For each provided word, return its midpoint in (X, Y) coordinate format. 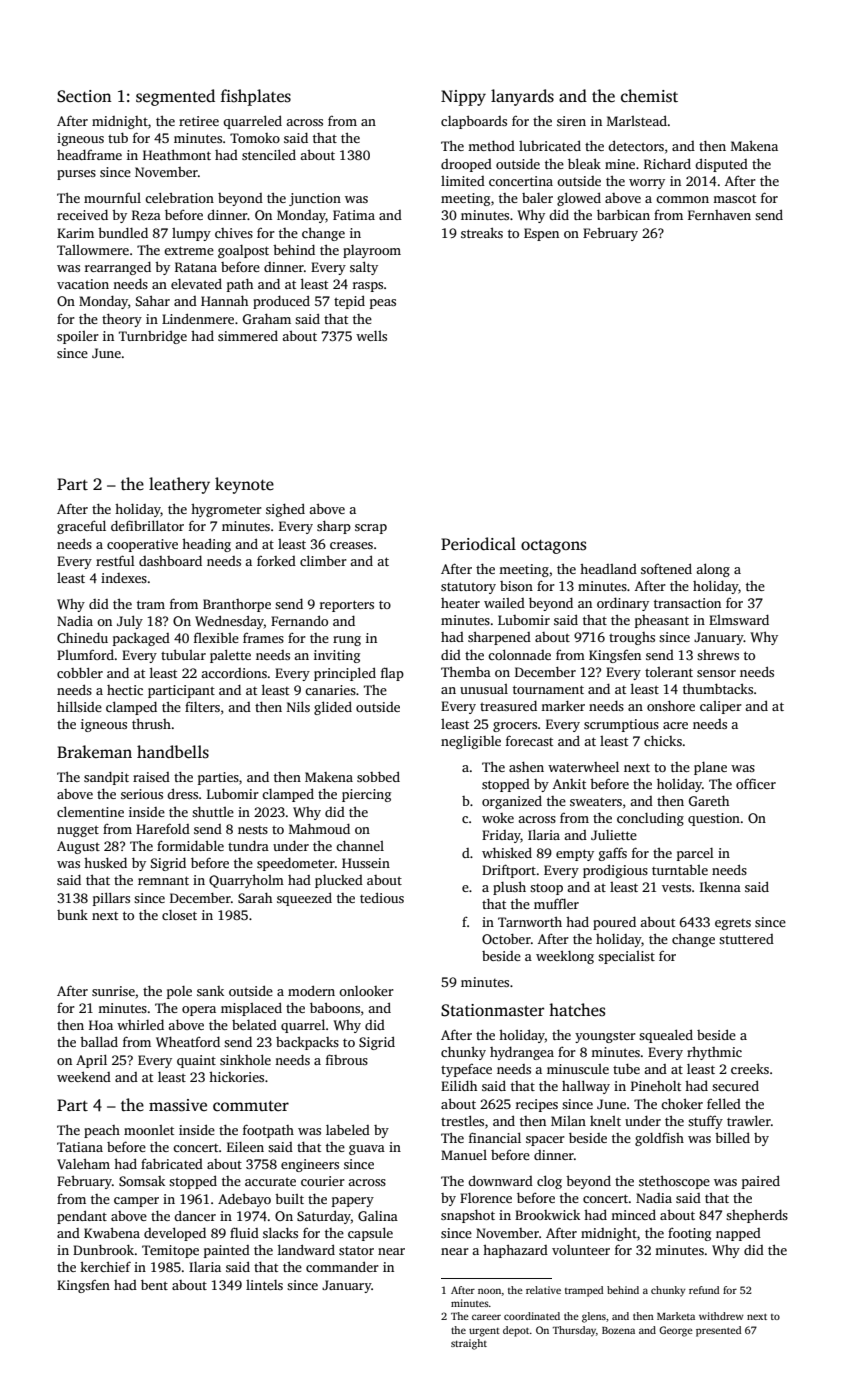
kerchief (105, 1266)
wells (371, 336)
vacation (83, 284)
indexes (124, 578)
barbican (623, 215)
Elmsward (739, 620)
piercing (366, 795)
